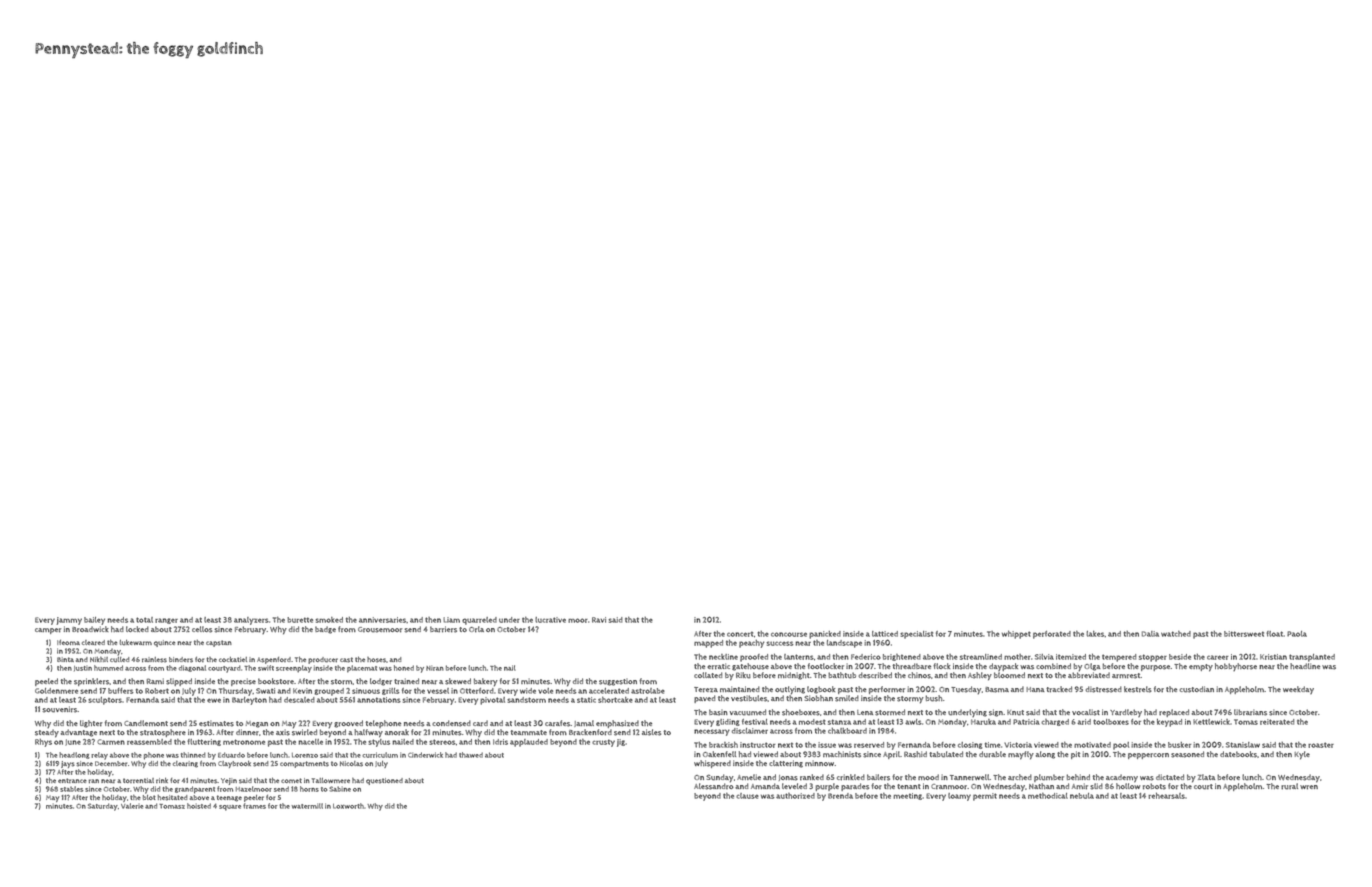  I want to click on modest, so click(812, 722).
